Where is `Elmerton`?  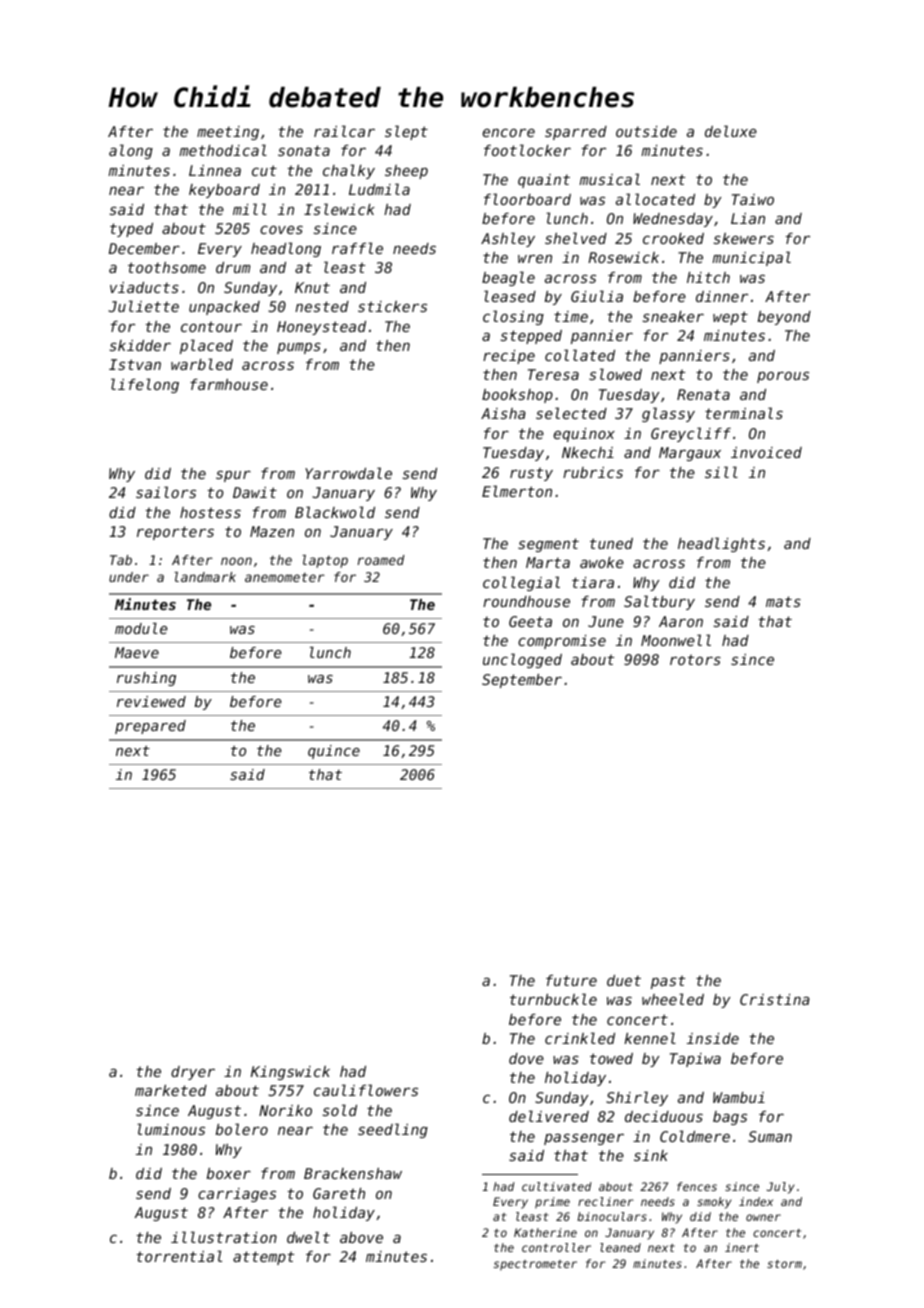
Elmerton is located at coordinates (517, 491).
